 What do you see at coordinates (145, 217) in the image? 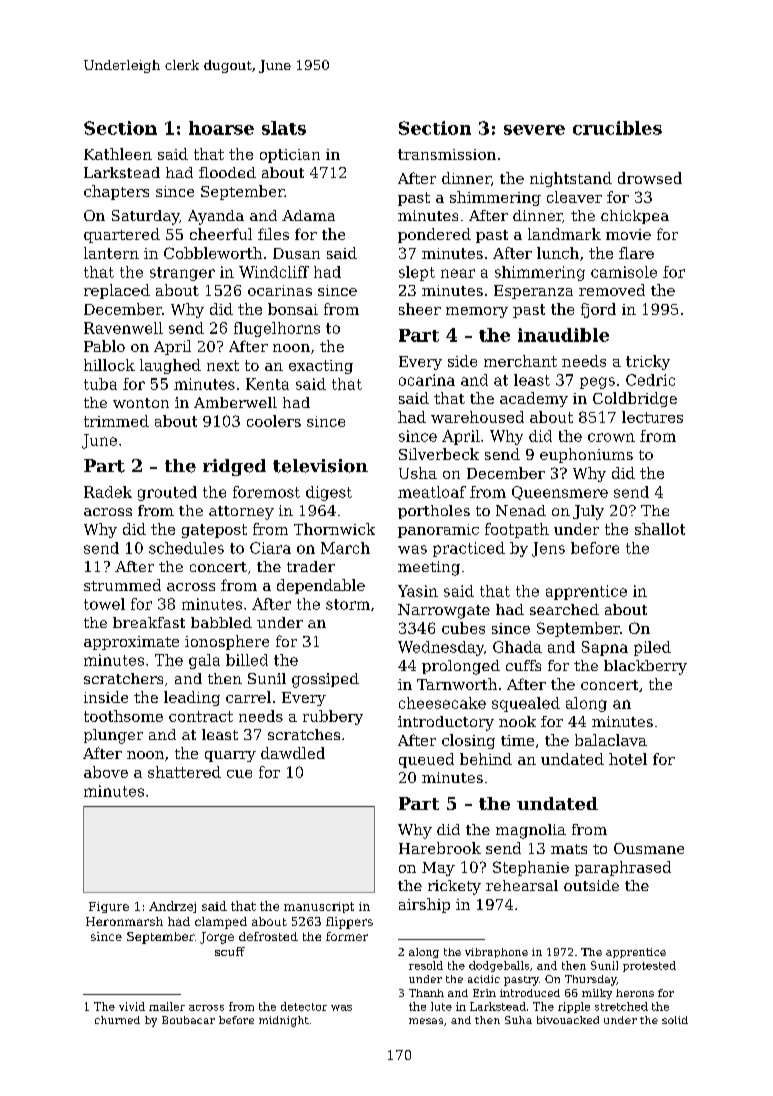
I see `Saturday` at bounding box center [145, 217].
